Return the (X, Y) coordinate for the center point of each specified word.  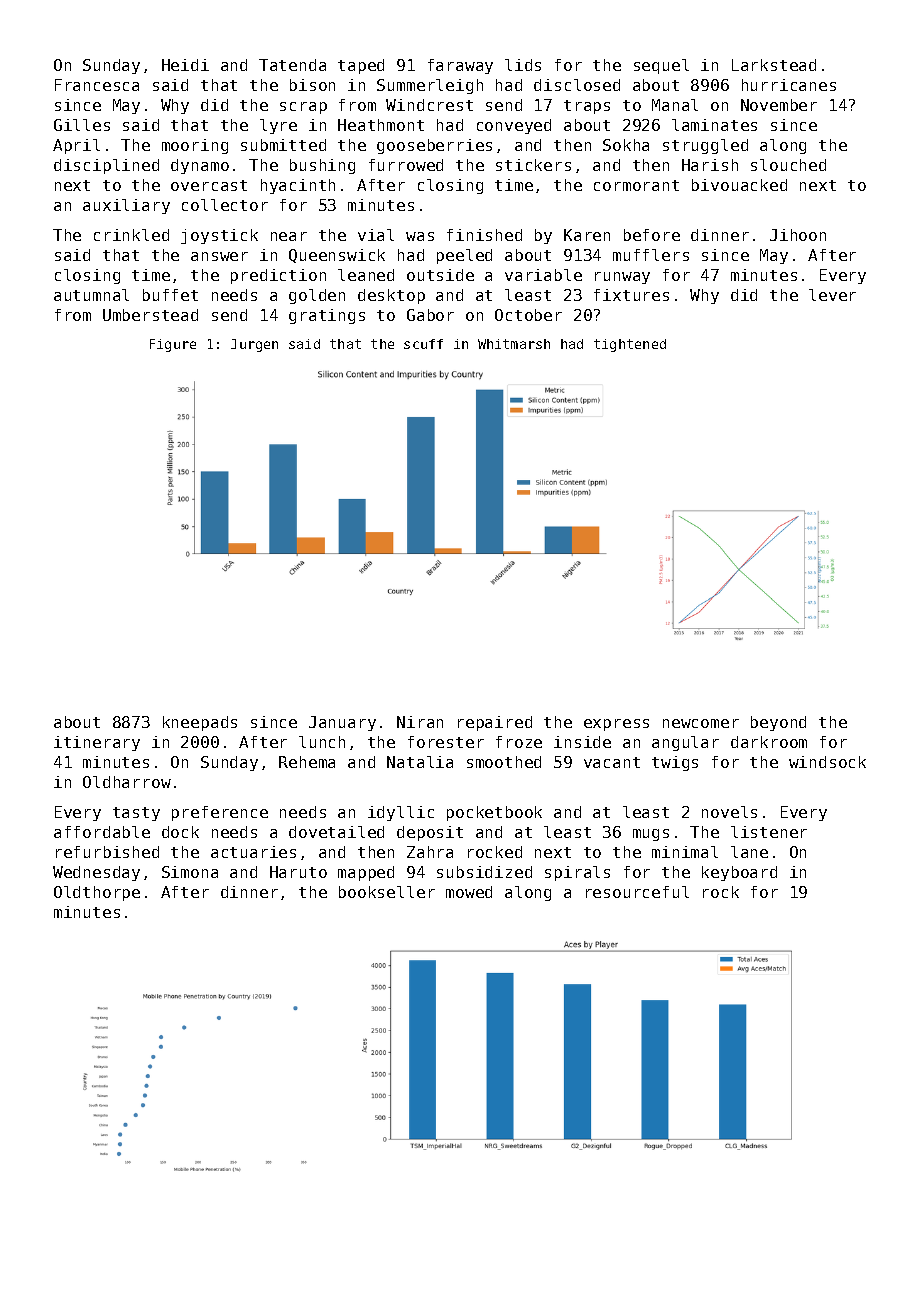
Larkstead (774, 65)
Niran (420, 722)
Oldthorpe (97, 893)
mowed (469, 892)
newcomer (701, 723)
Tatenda (292, 65)
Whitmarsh (514, 344)
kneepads (200, 723)
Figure (173, 345)
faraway (460, 66)
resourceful (637, 892)
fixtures (631, 295)
